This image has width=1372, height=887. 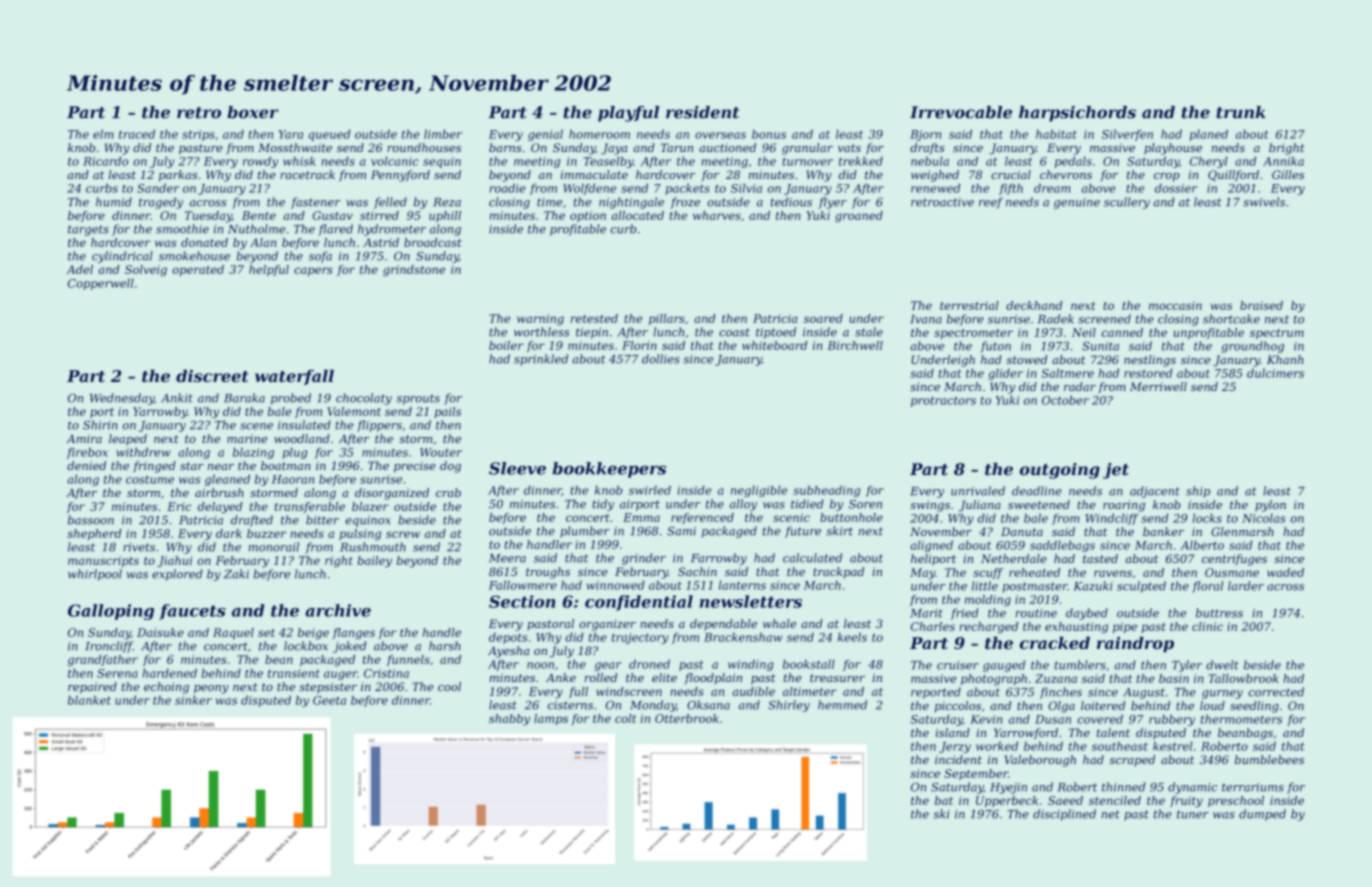 I want to click on depots, so click(x=508, y=638).
